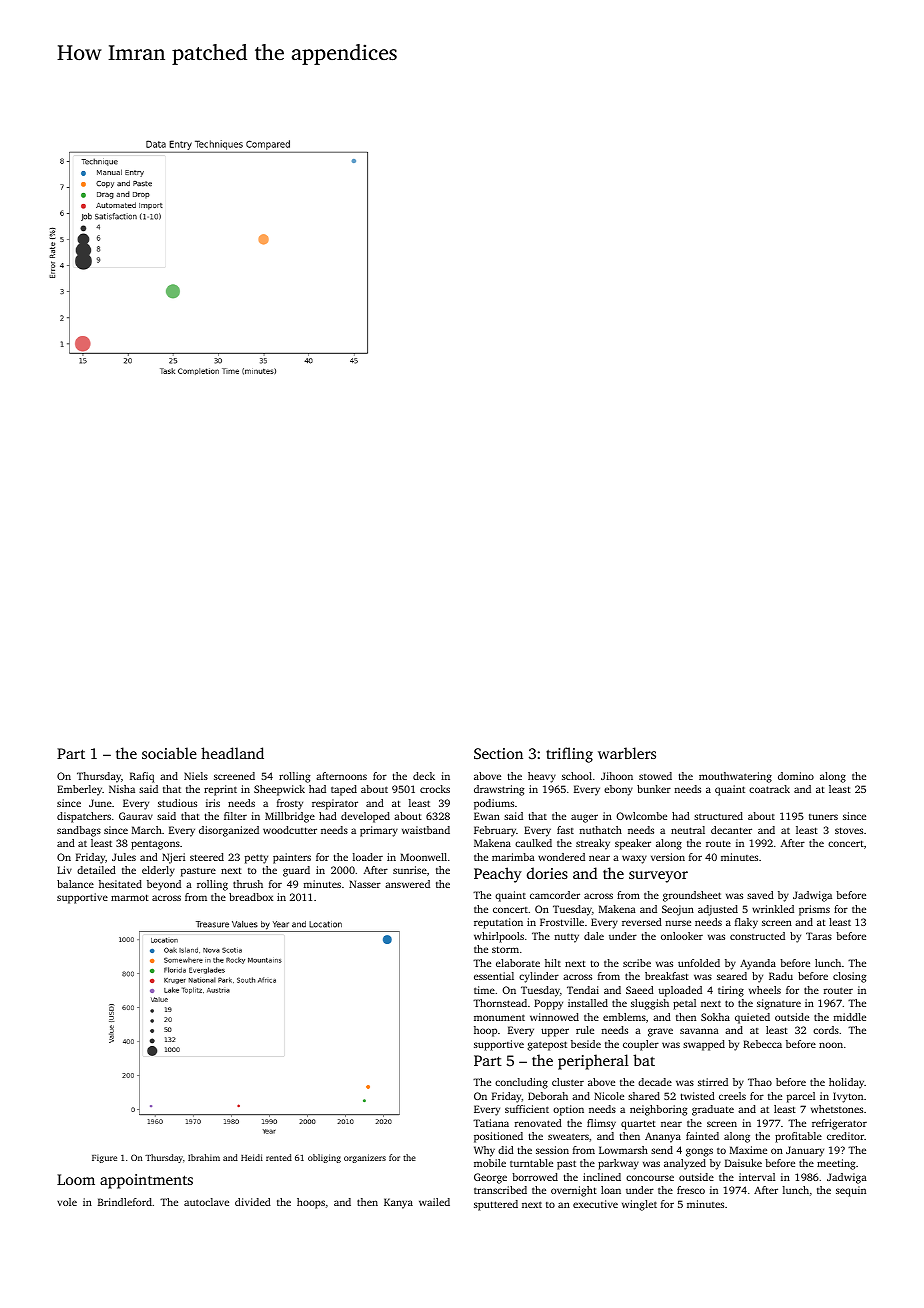 The width and height of the screenshot is (924, 1308). What do you see at coordinates (169, 753) in the screenshot?
I see `sociable` at bounding box center [169, 753].
